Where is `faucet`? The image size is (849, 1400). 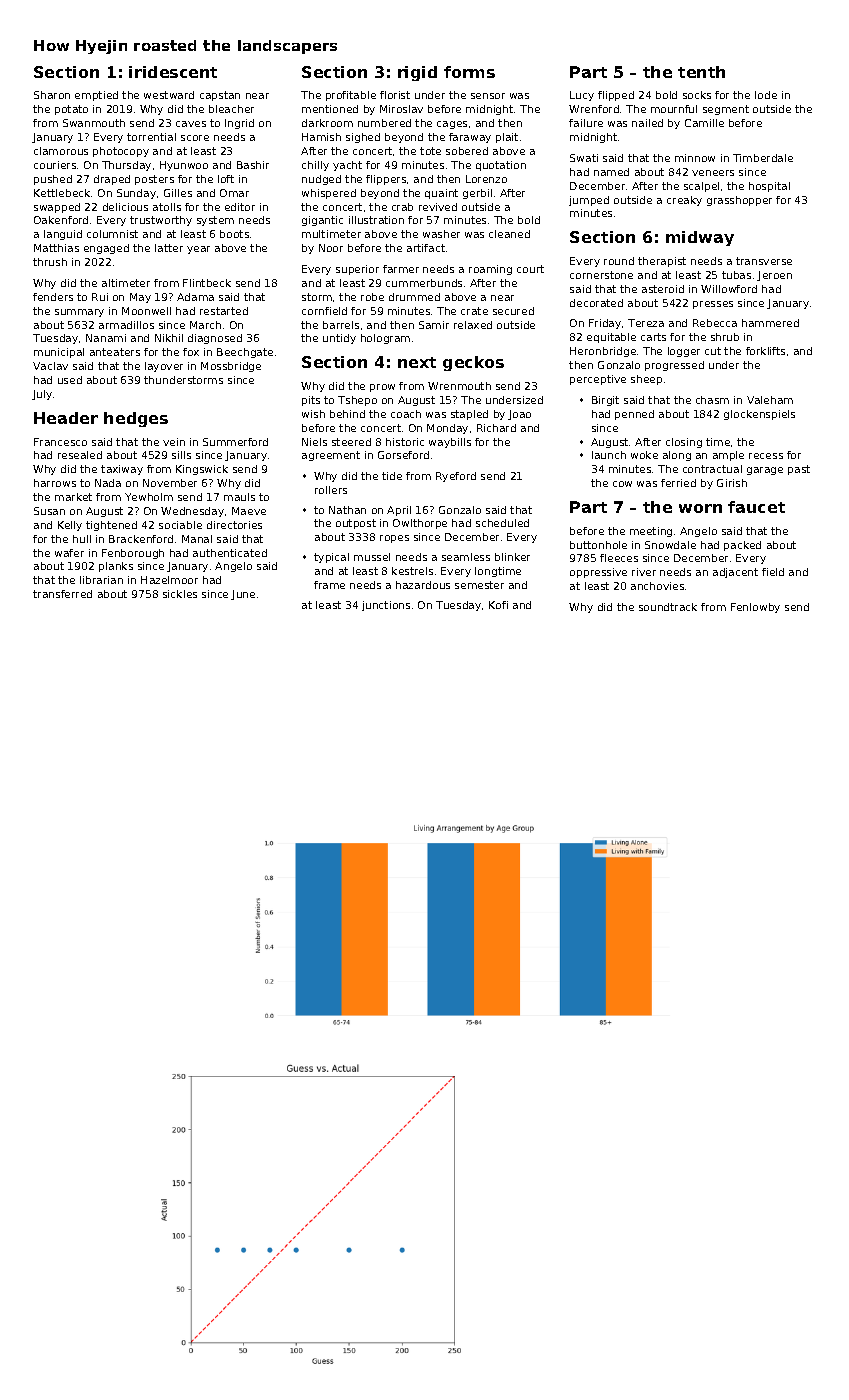 faucet is located at coordinates (756, 507).
